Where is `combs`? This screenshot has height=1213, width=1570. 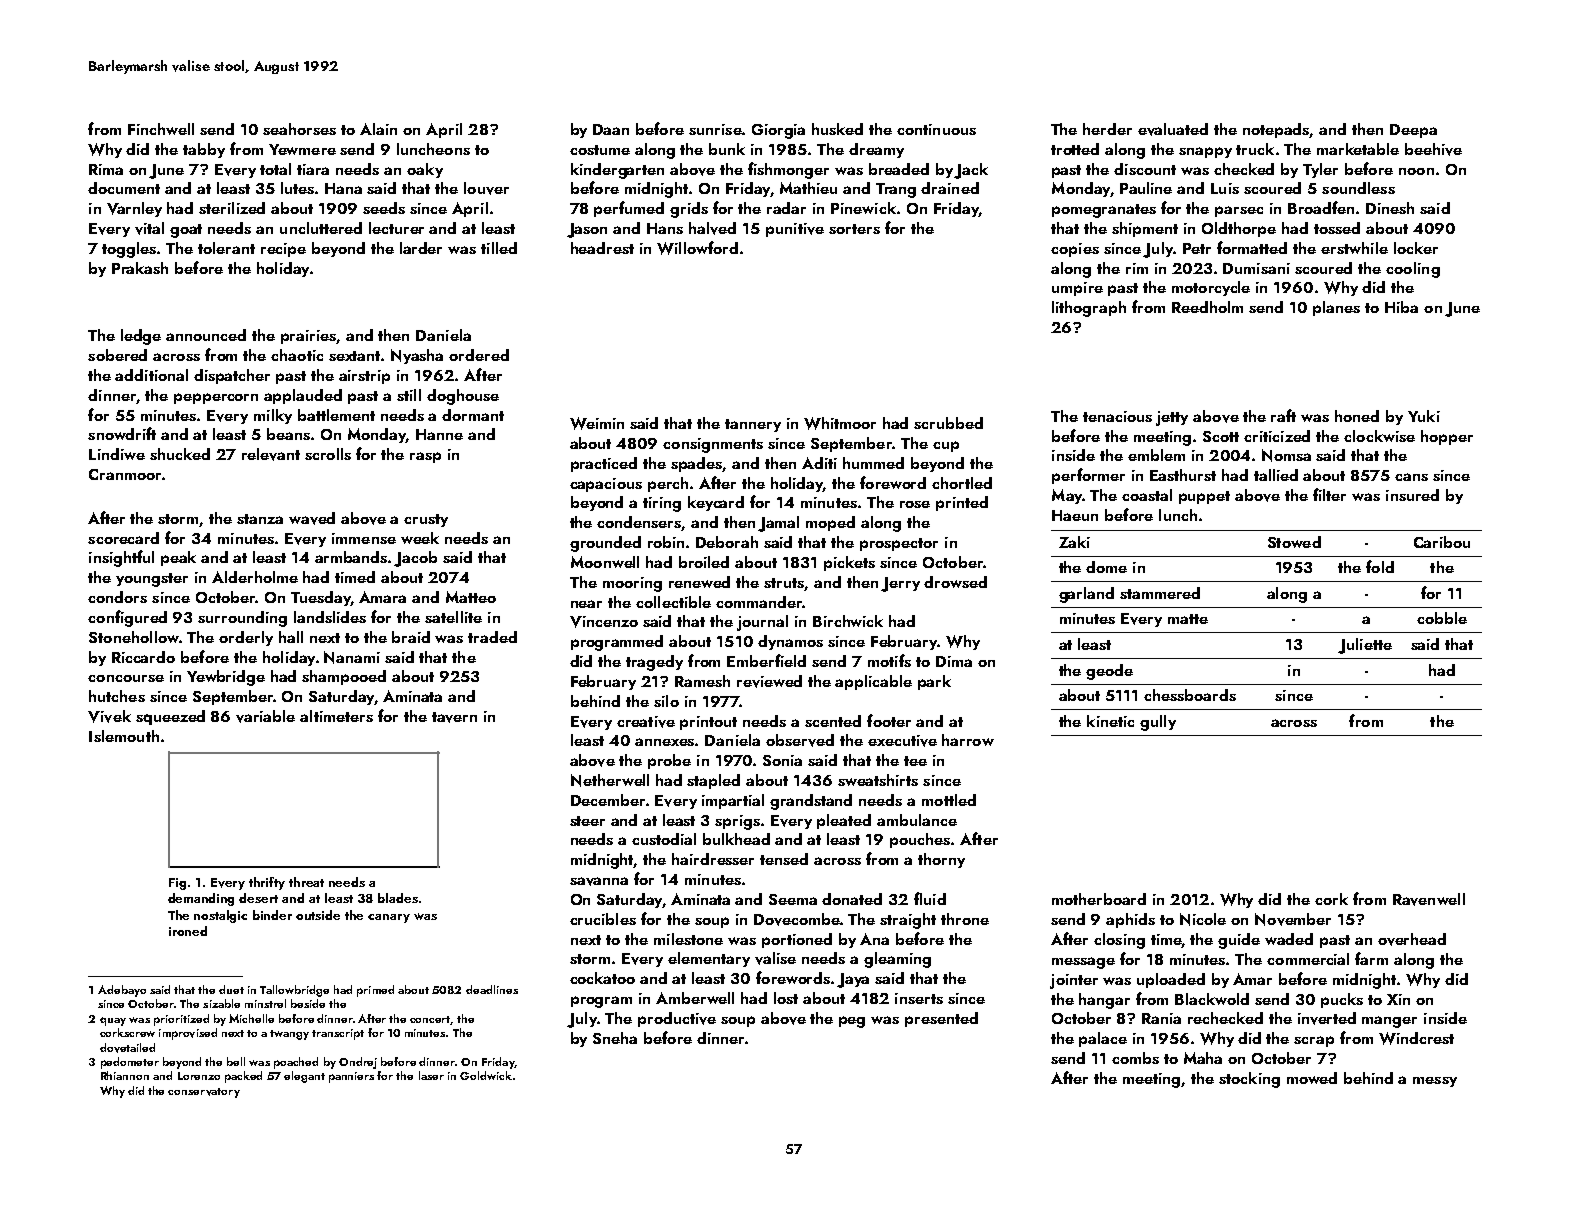
combs is located at coordinates (1135, 1058).
